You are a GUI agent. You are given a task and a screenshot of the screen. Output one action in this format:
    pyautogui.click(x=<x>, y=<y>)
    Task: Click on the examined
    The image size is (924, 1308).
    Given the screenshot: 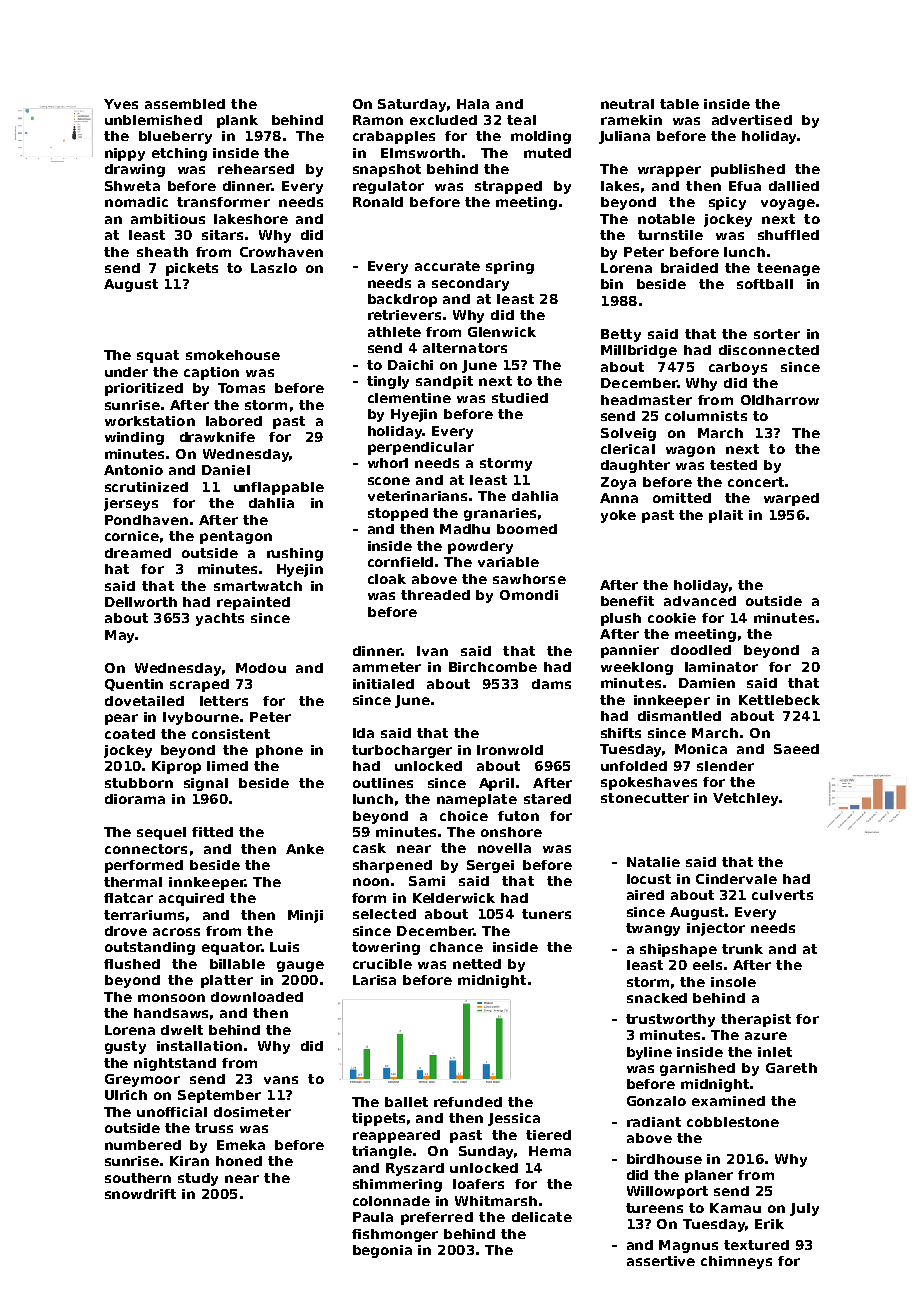 What is the action you would take?
    pyautogui.click(x=728, y=1101)
